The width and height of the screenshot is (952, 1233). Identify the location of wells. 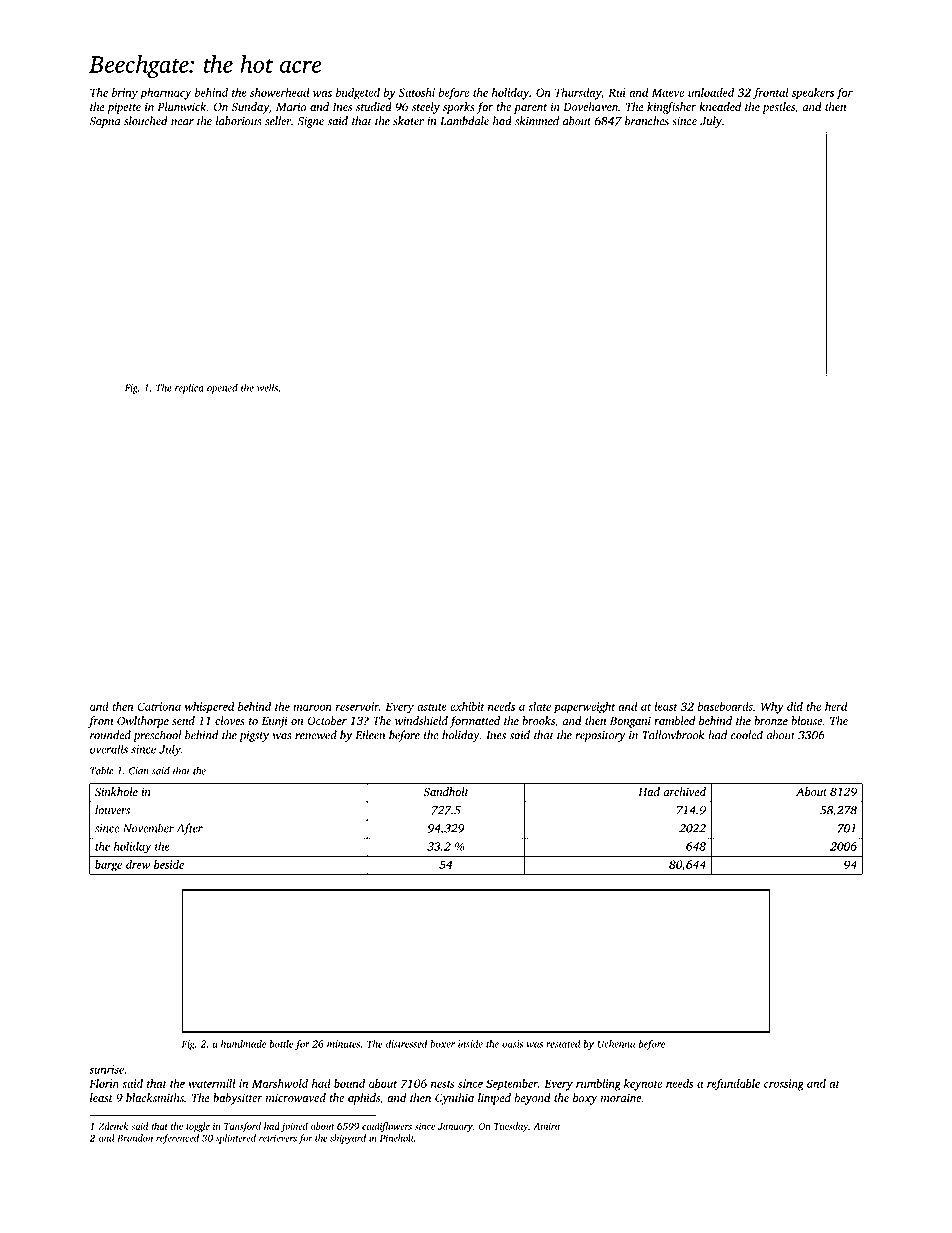
(267, 387).
